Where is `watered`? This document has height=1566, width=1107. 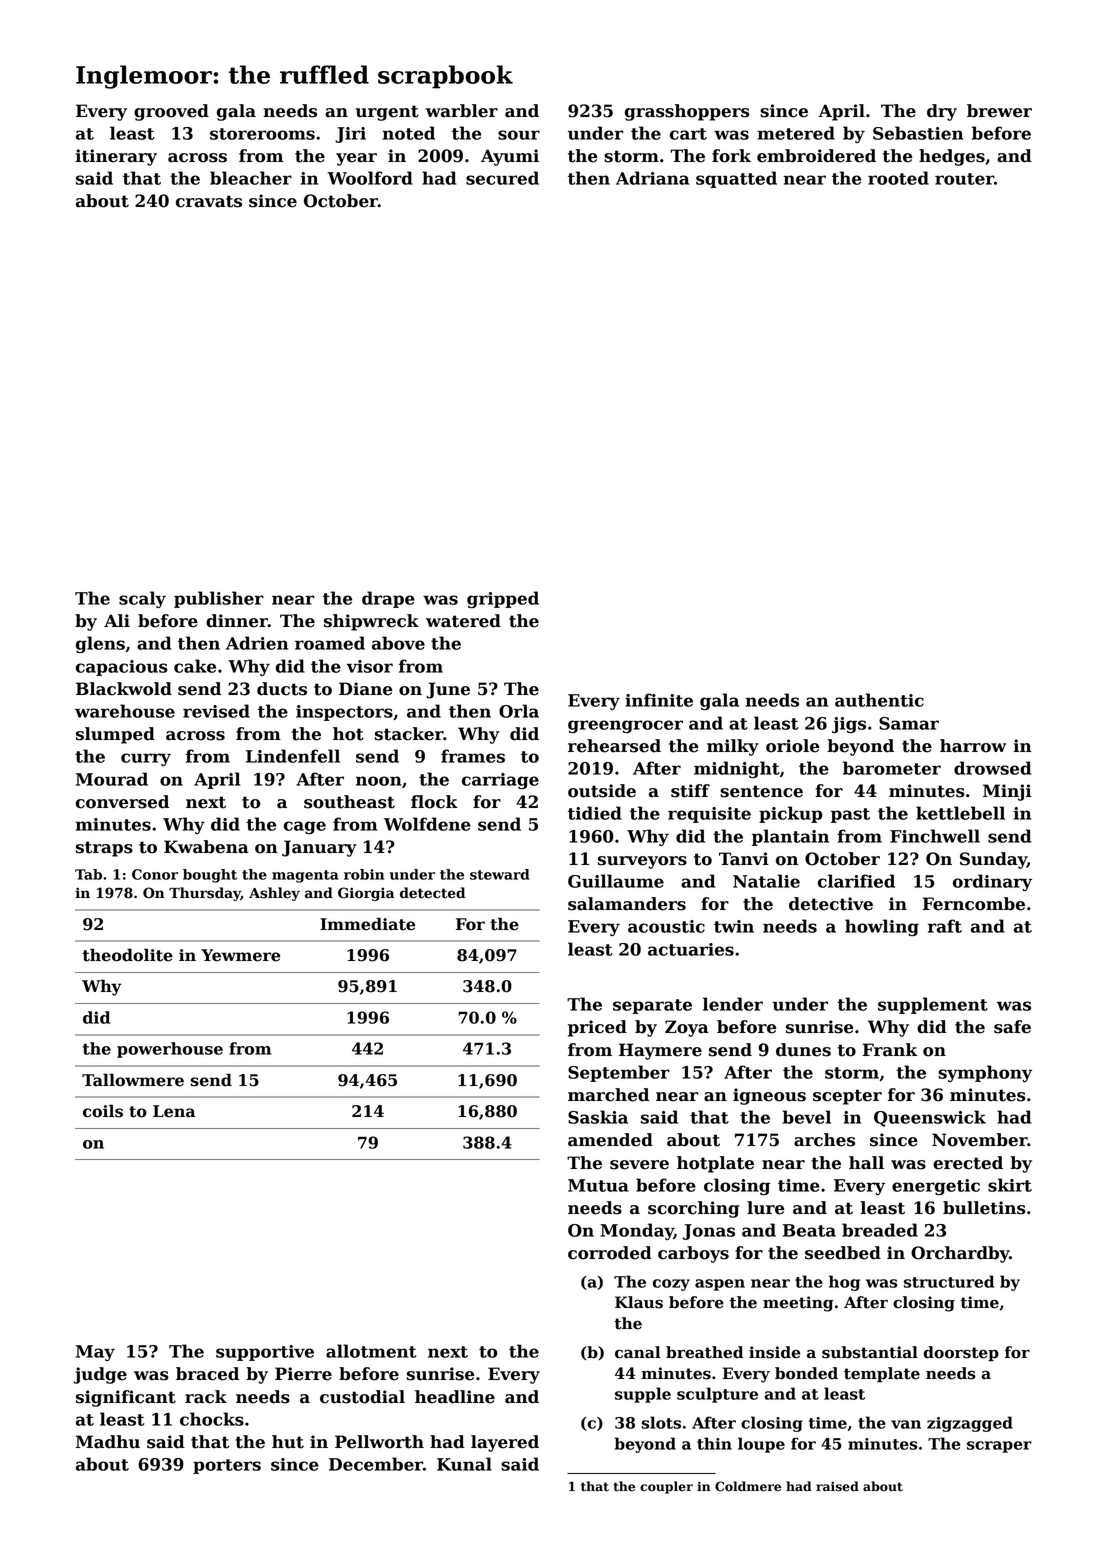
watered is located at coordinates (463, 621).
